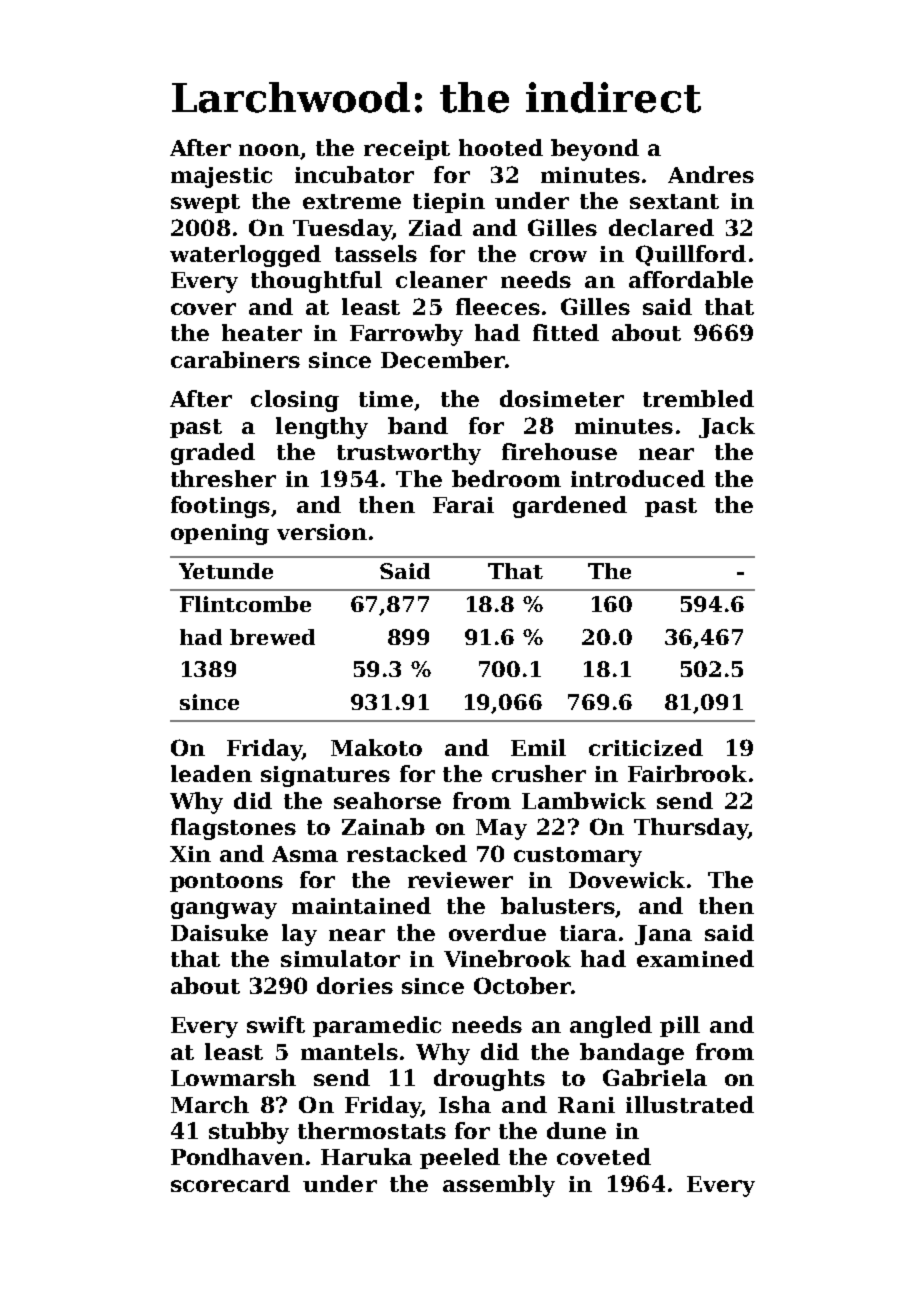  I want to click on brewed, so click(272, 637).
